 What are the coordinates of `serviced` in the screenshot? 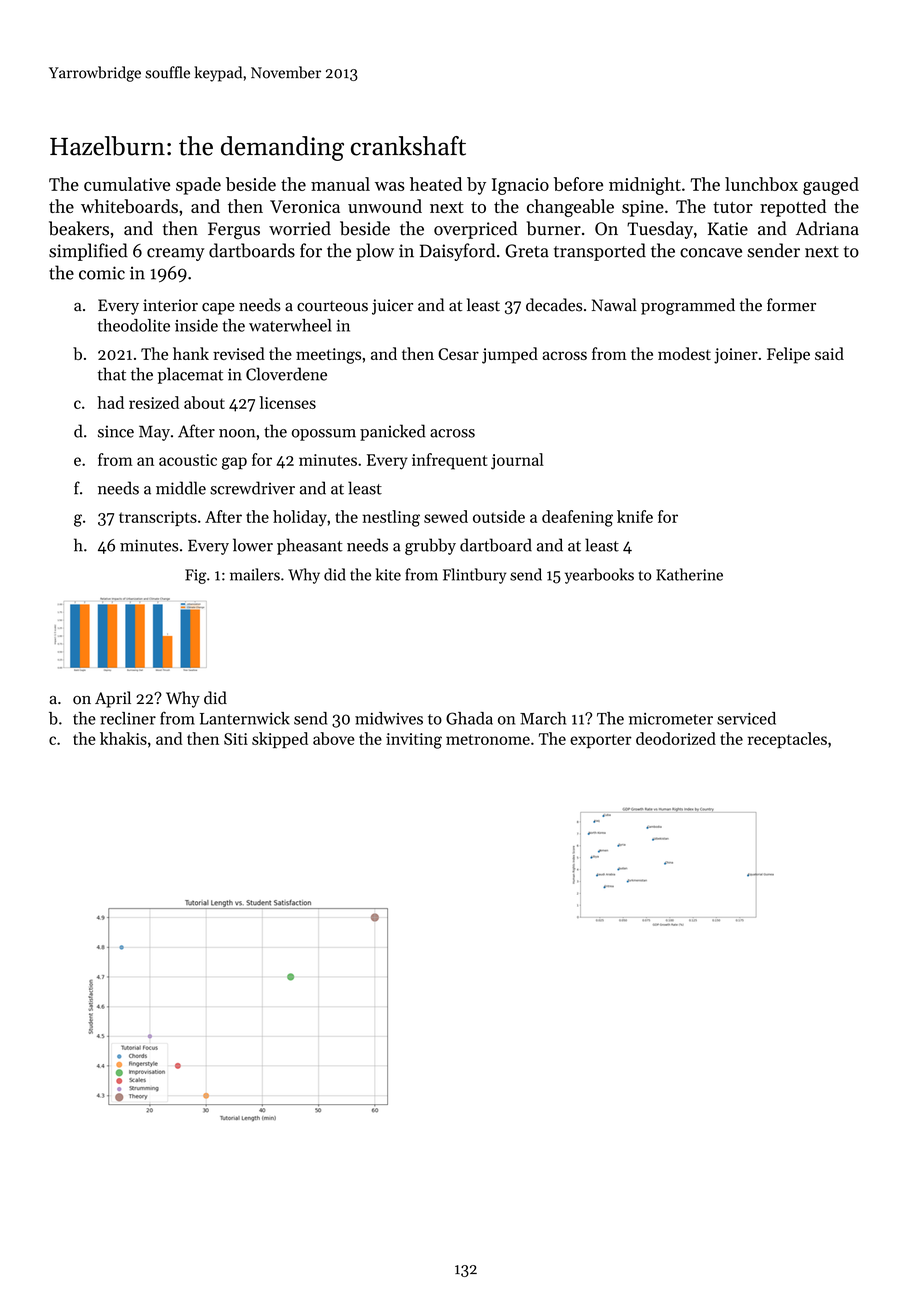 It's located at (746, 718).
